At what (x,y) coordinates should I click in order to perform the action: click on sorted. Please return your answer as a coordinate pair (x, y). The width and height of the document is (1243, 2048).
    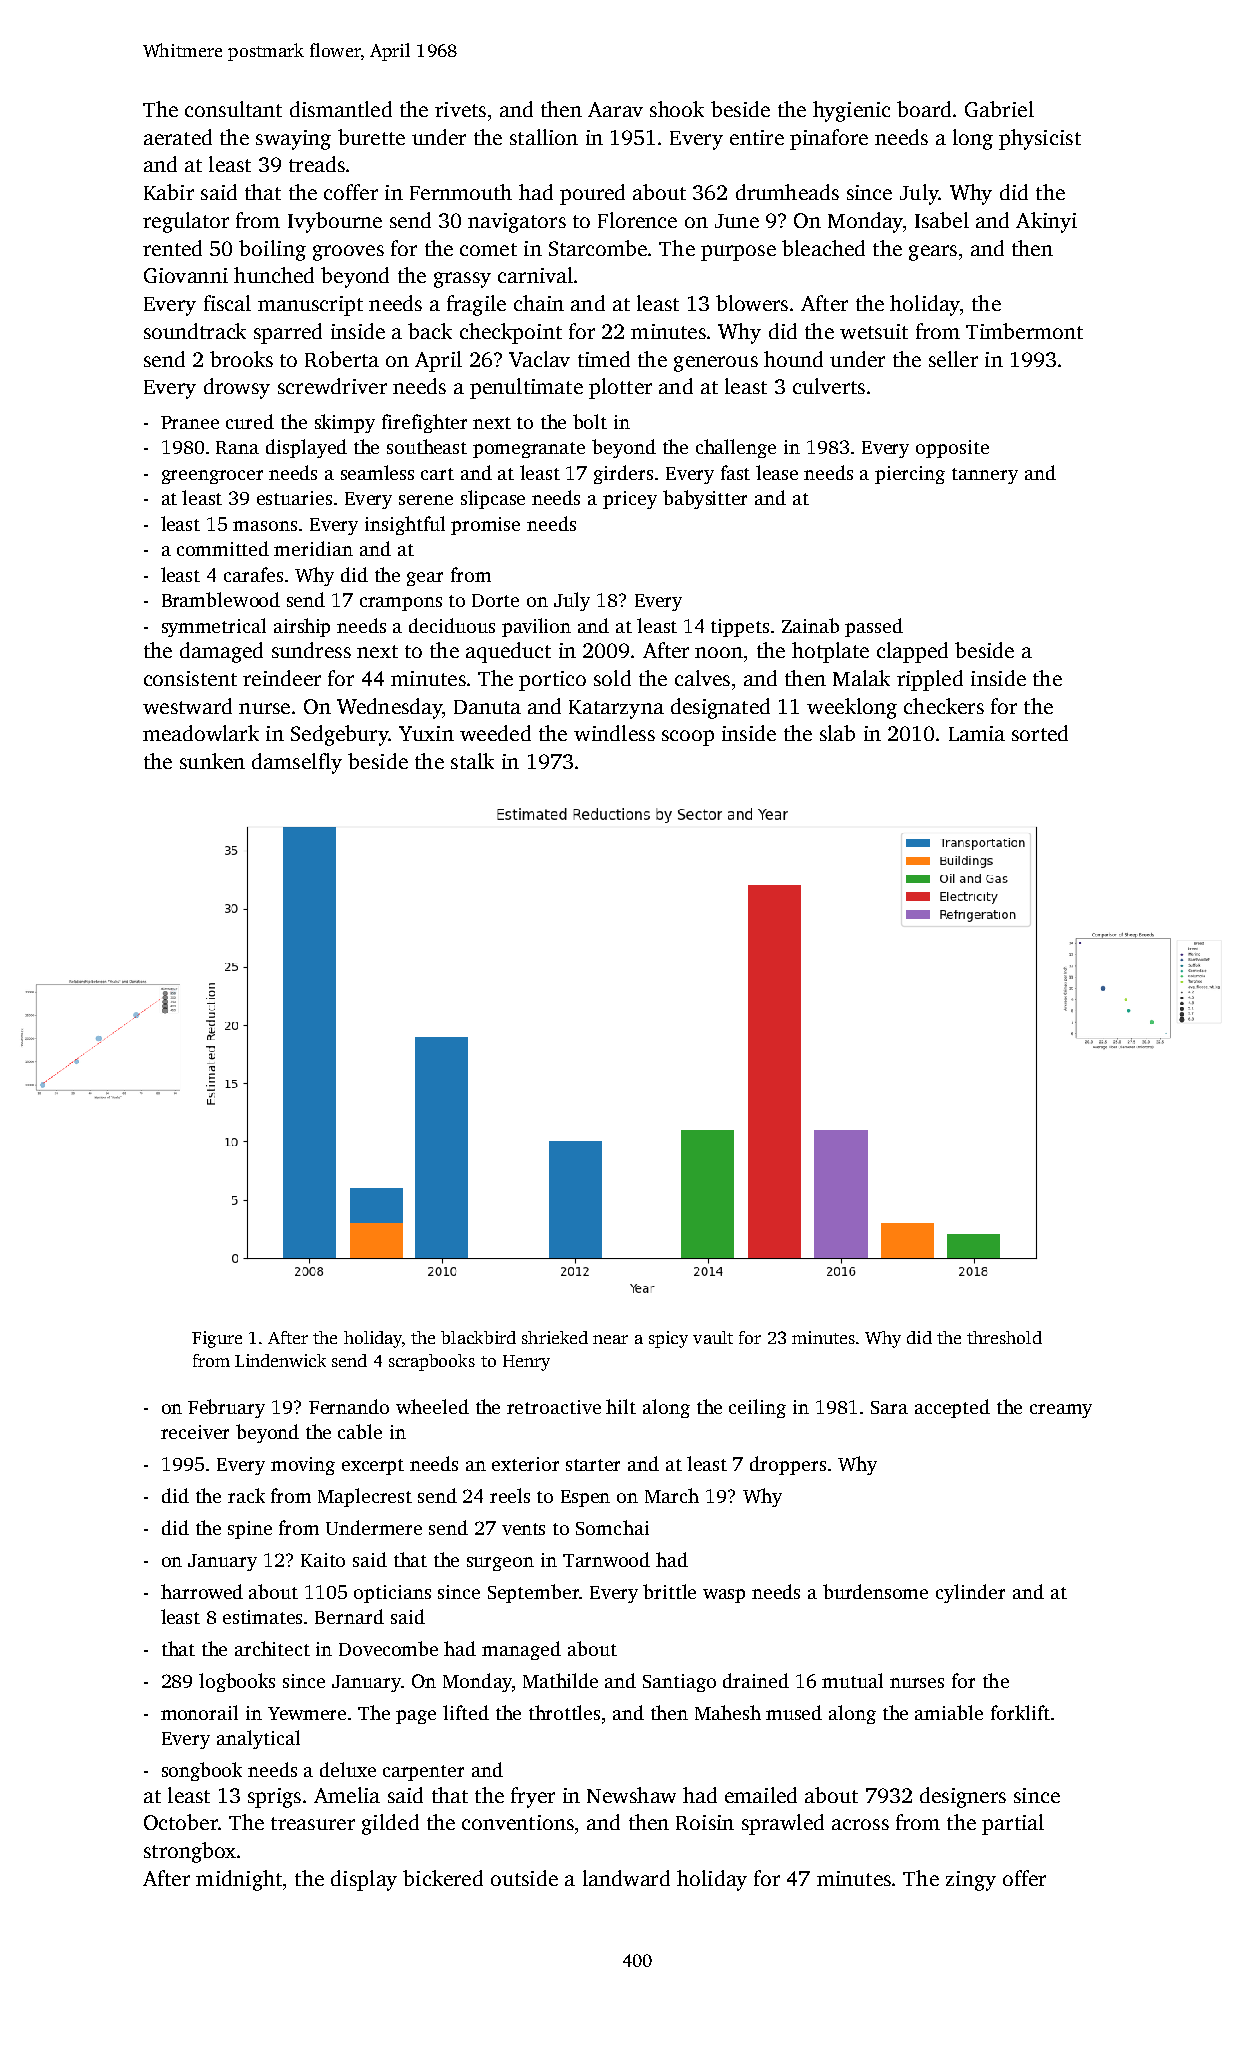
    Looking at the image, I should click on (1040, 733).
